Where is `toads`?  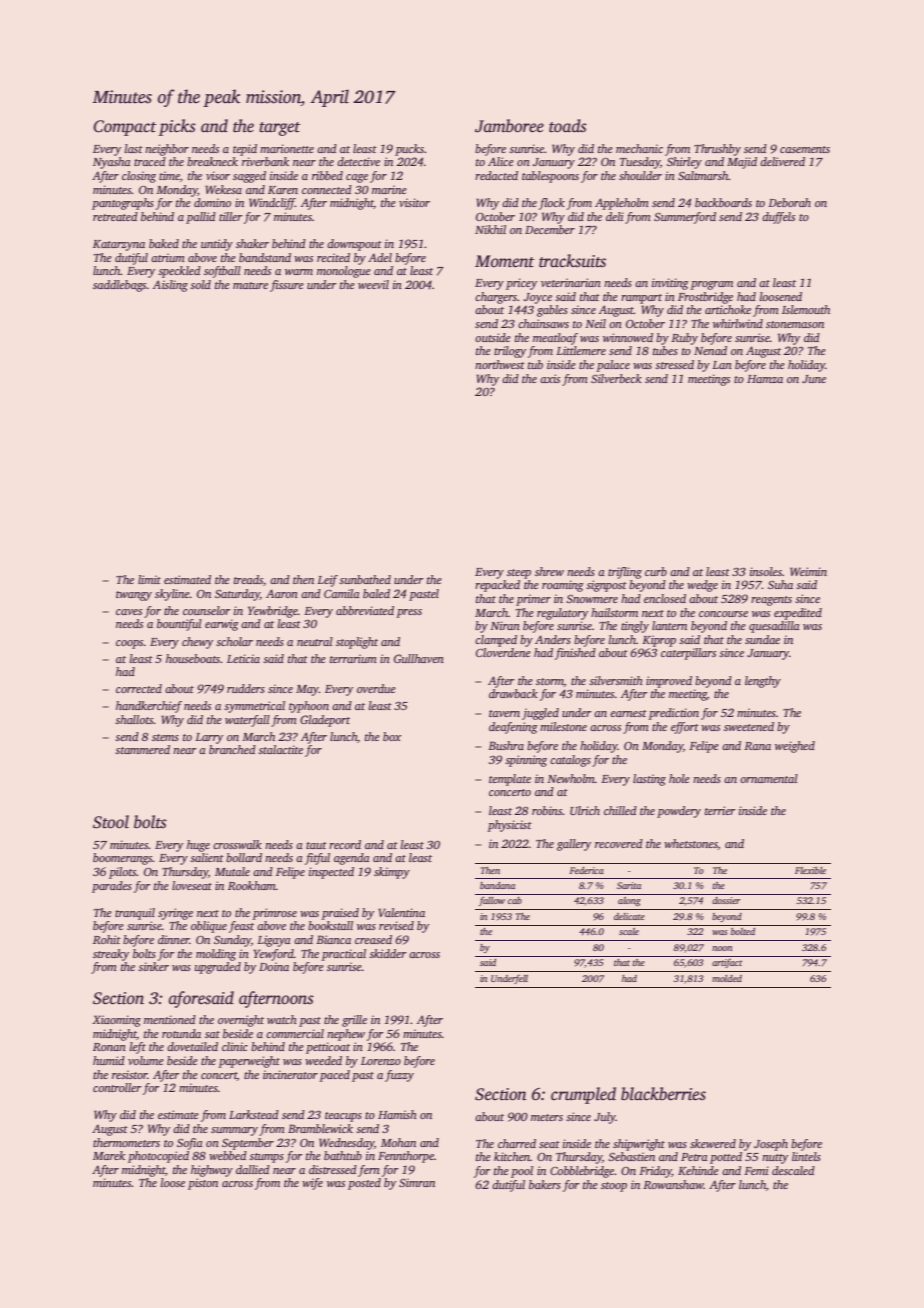
toads is located at coordinates (568, 126).
